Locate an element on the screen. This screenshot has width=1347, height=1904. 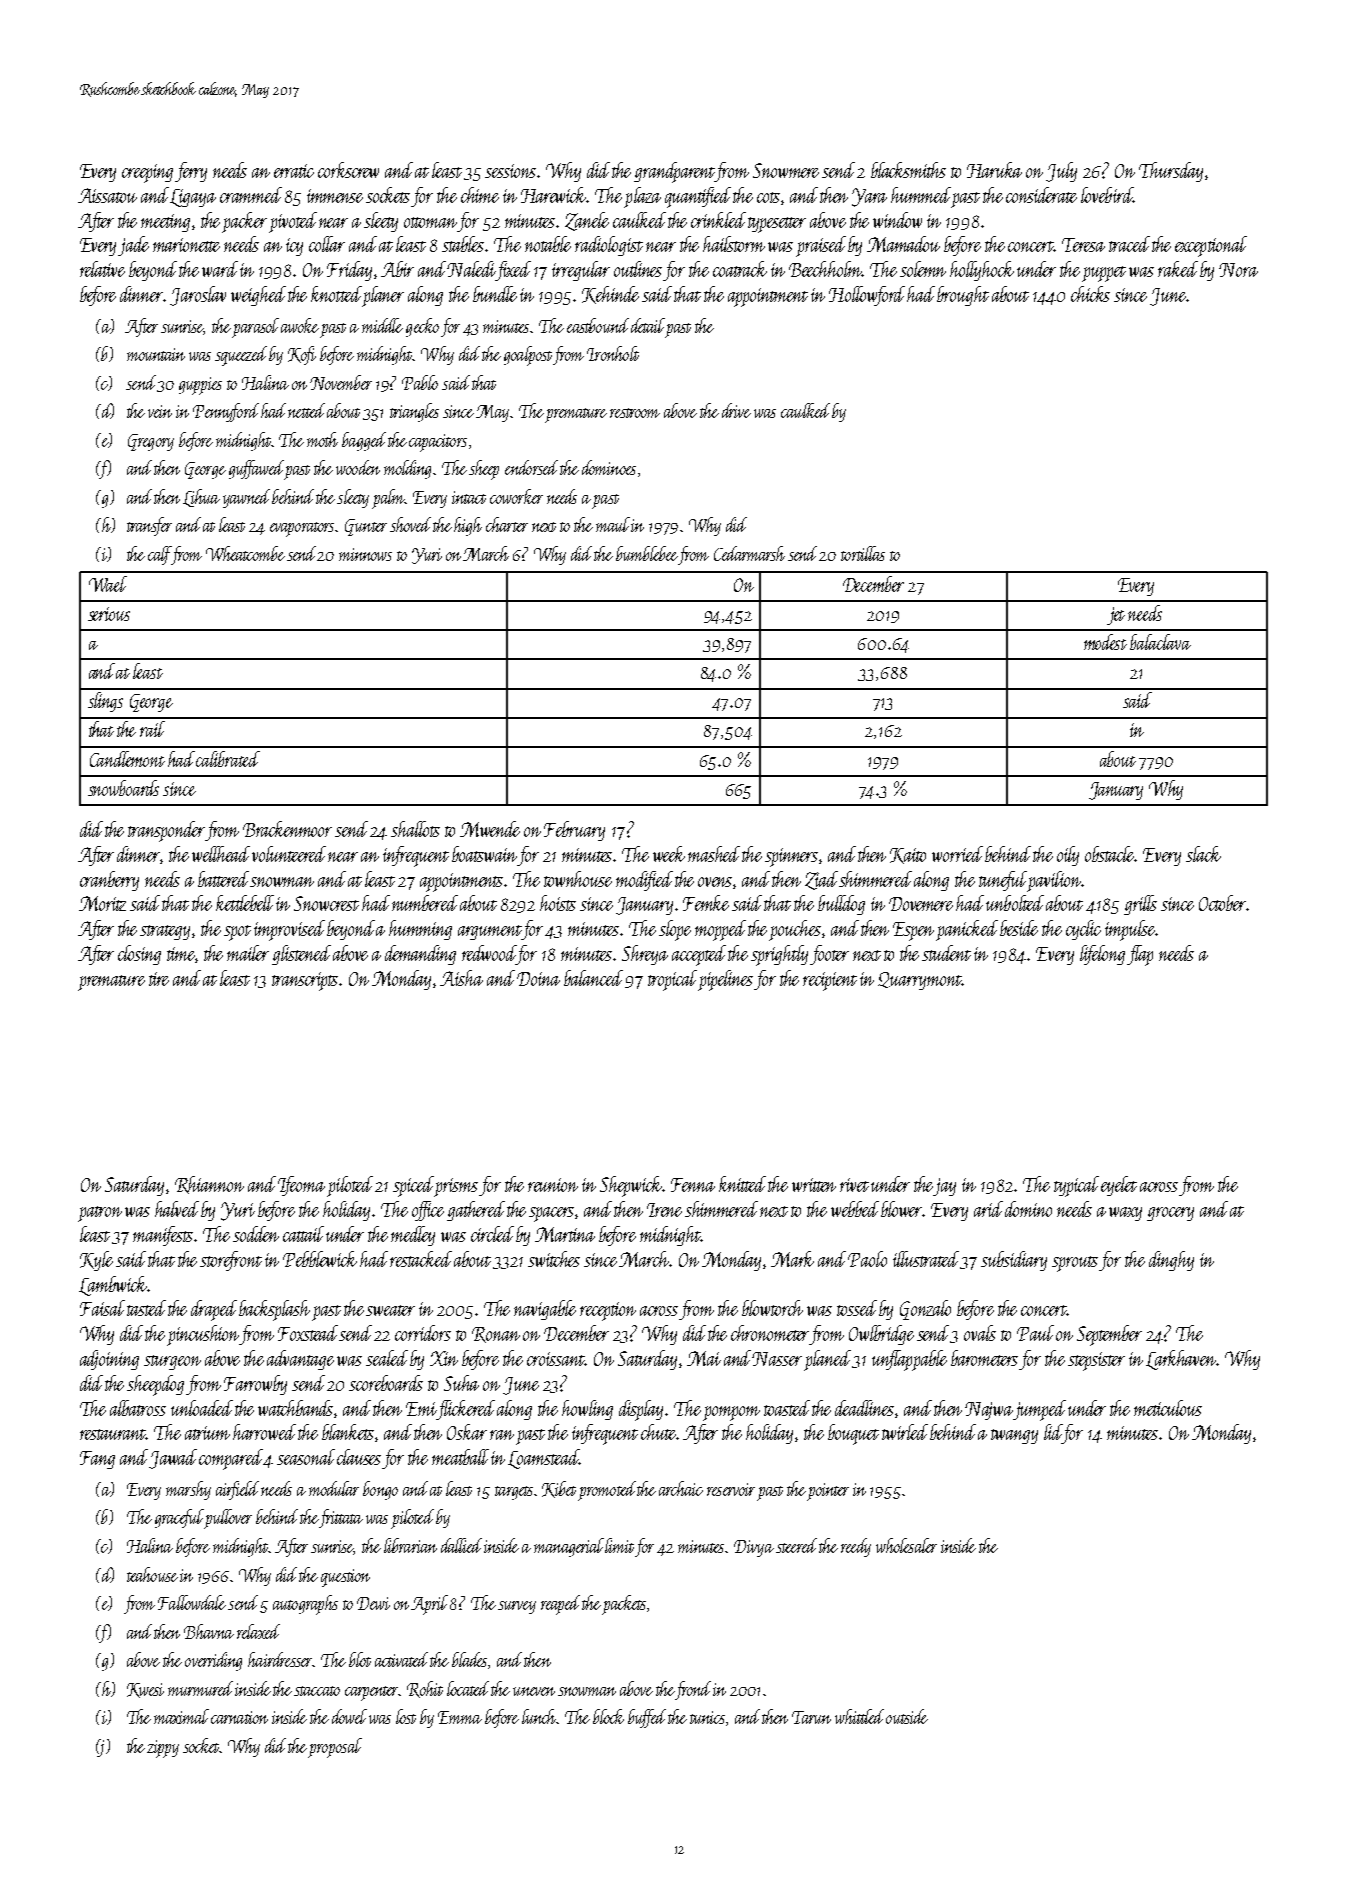
bumblebee is located at coordinates (647, 553).
